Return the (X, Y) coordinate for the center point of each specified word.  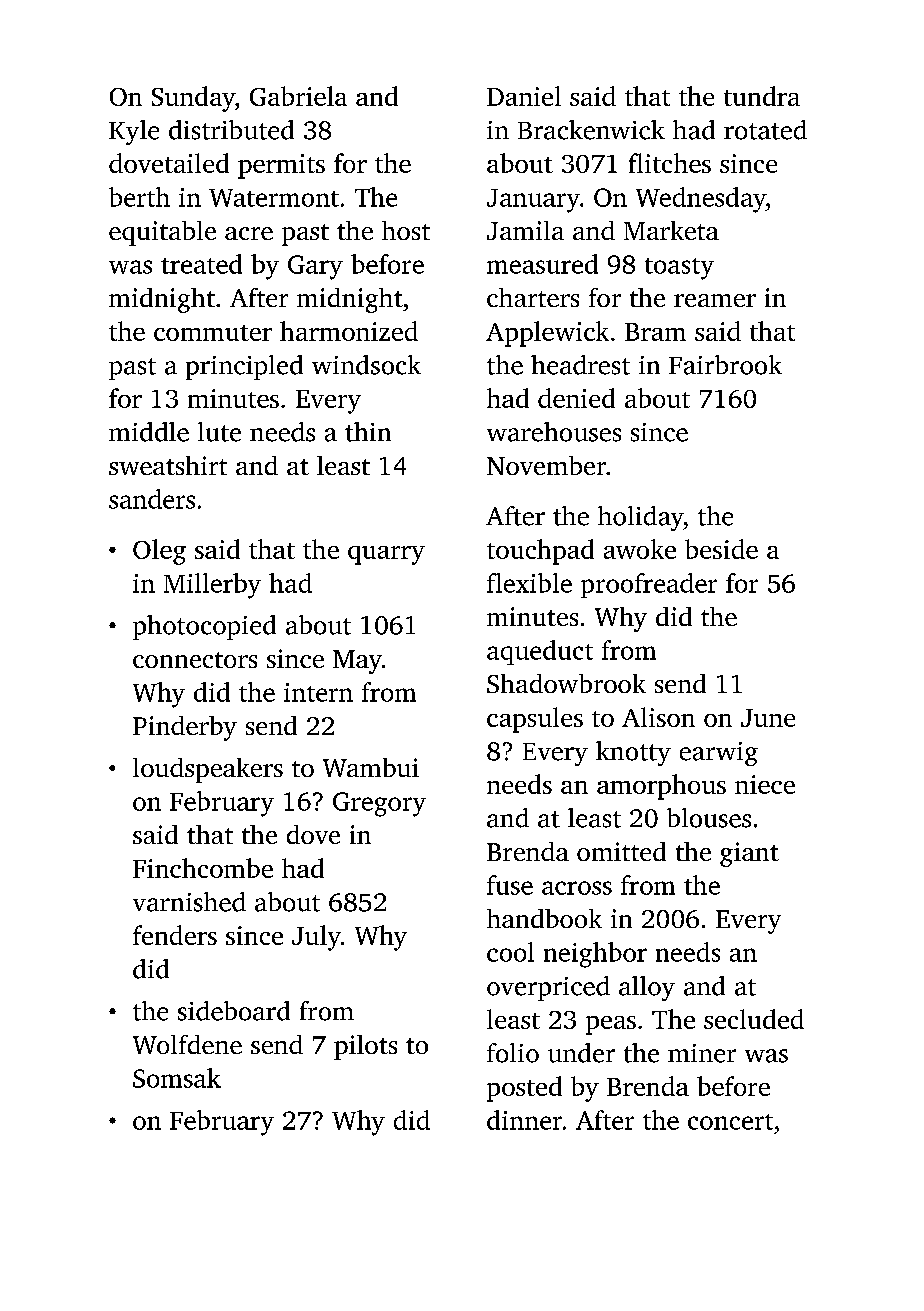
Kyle (134, 132)
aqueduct (540, 652)
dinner (524, 1120)
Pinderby (185, 728)
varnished (189, 902)
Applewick (547, 334)
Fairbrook (725, 365)
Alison (658, 717)
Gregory (379, 804)
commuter (213, 333)
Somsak (177, 1078)
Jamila (525, 230)
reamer (715, 300)
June (768, 718)
